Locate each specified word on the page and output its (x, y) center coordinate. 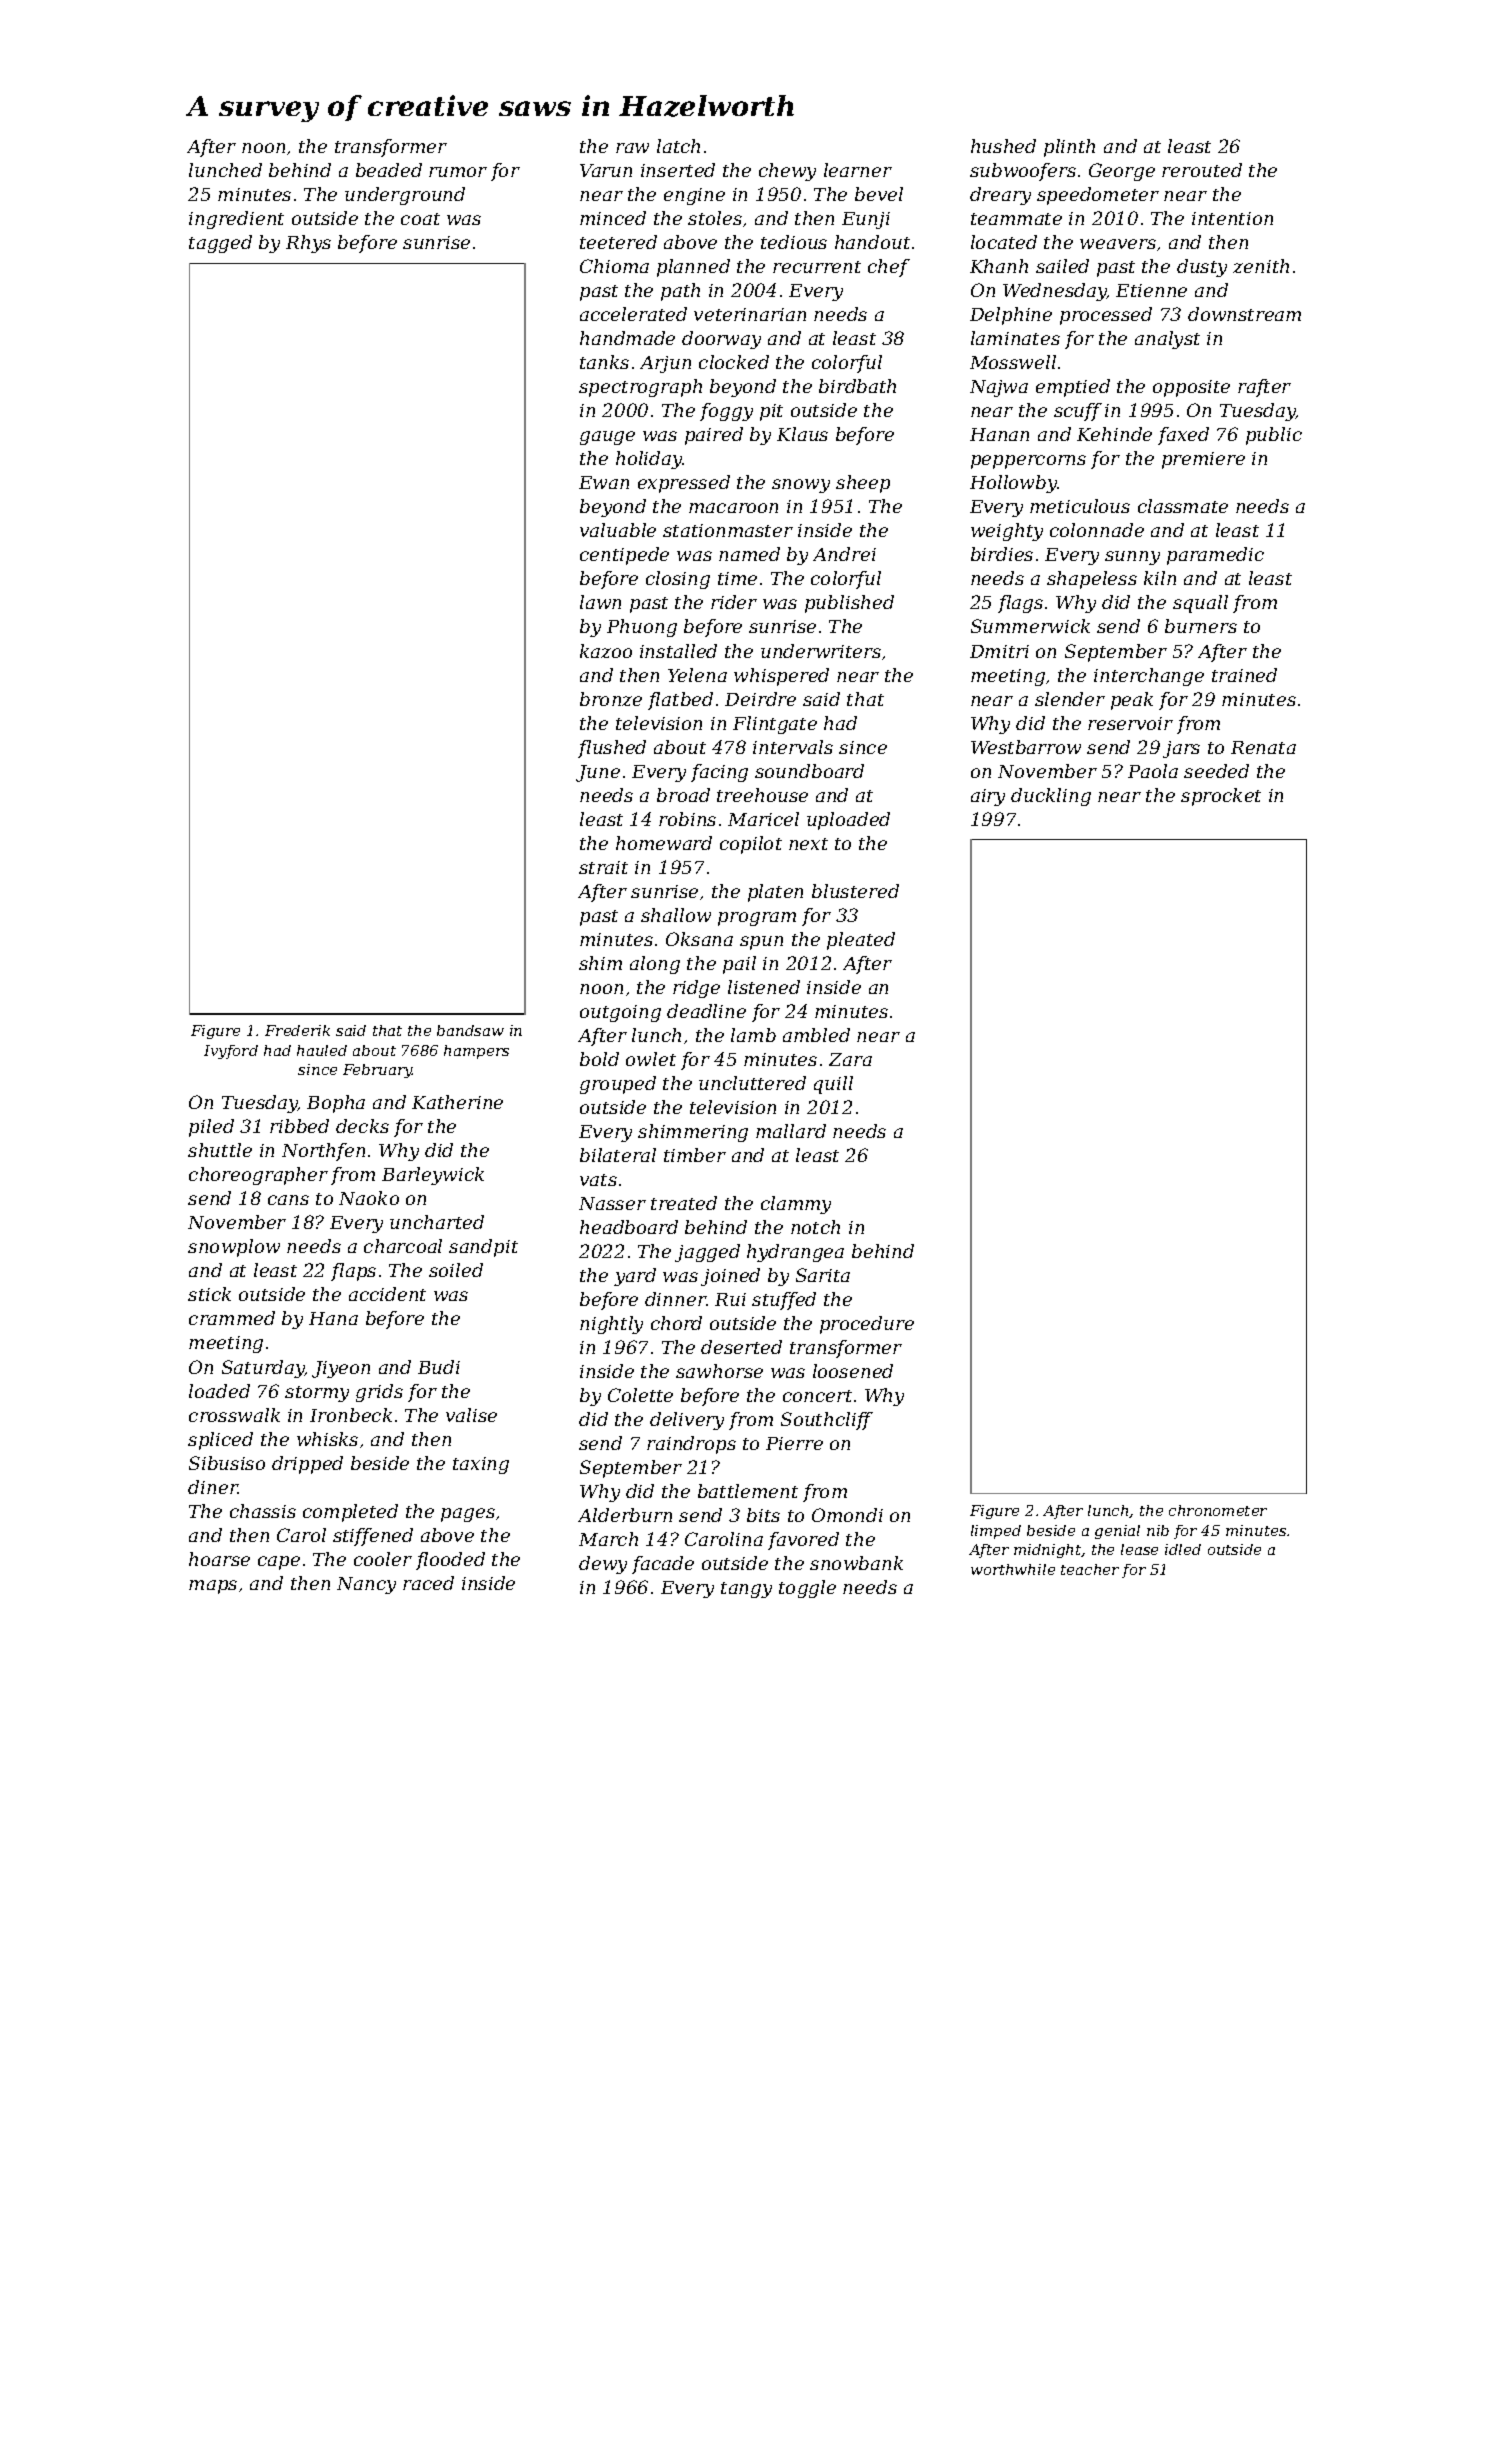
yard (635, 1277)
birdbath (857, 386)
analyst (1167, 340)
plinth (1069, 148)
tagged (220, 244)
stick (209, 1294)
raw (632, 148)
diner (213, 1487)
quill (833, 1085)
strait (603, 867)
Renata (1263, 747)
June (598, 773)
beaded (389, 170)
